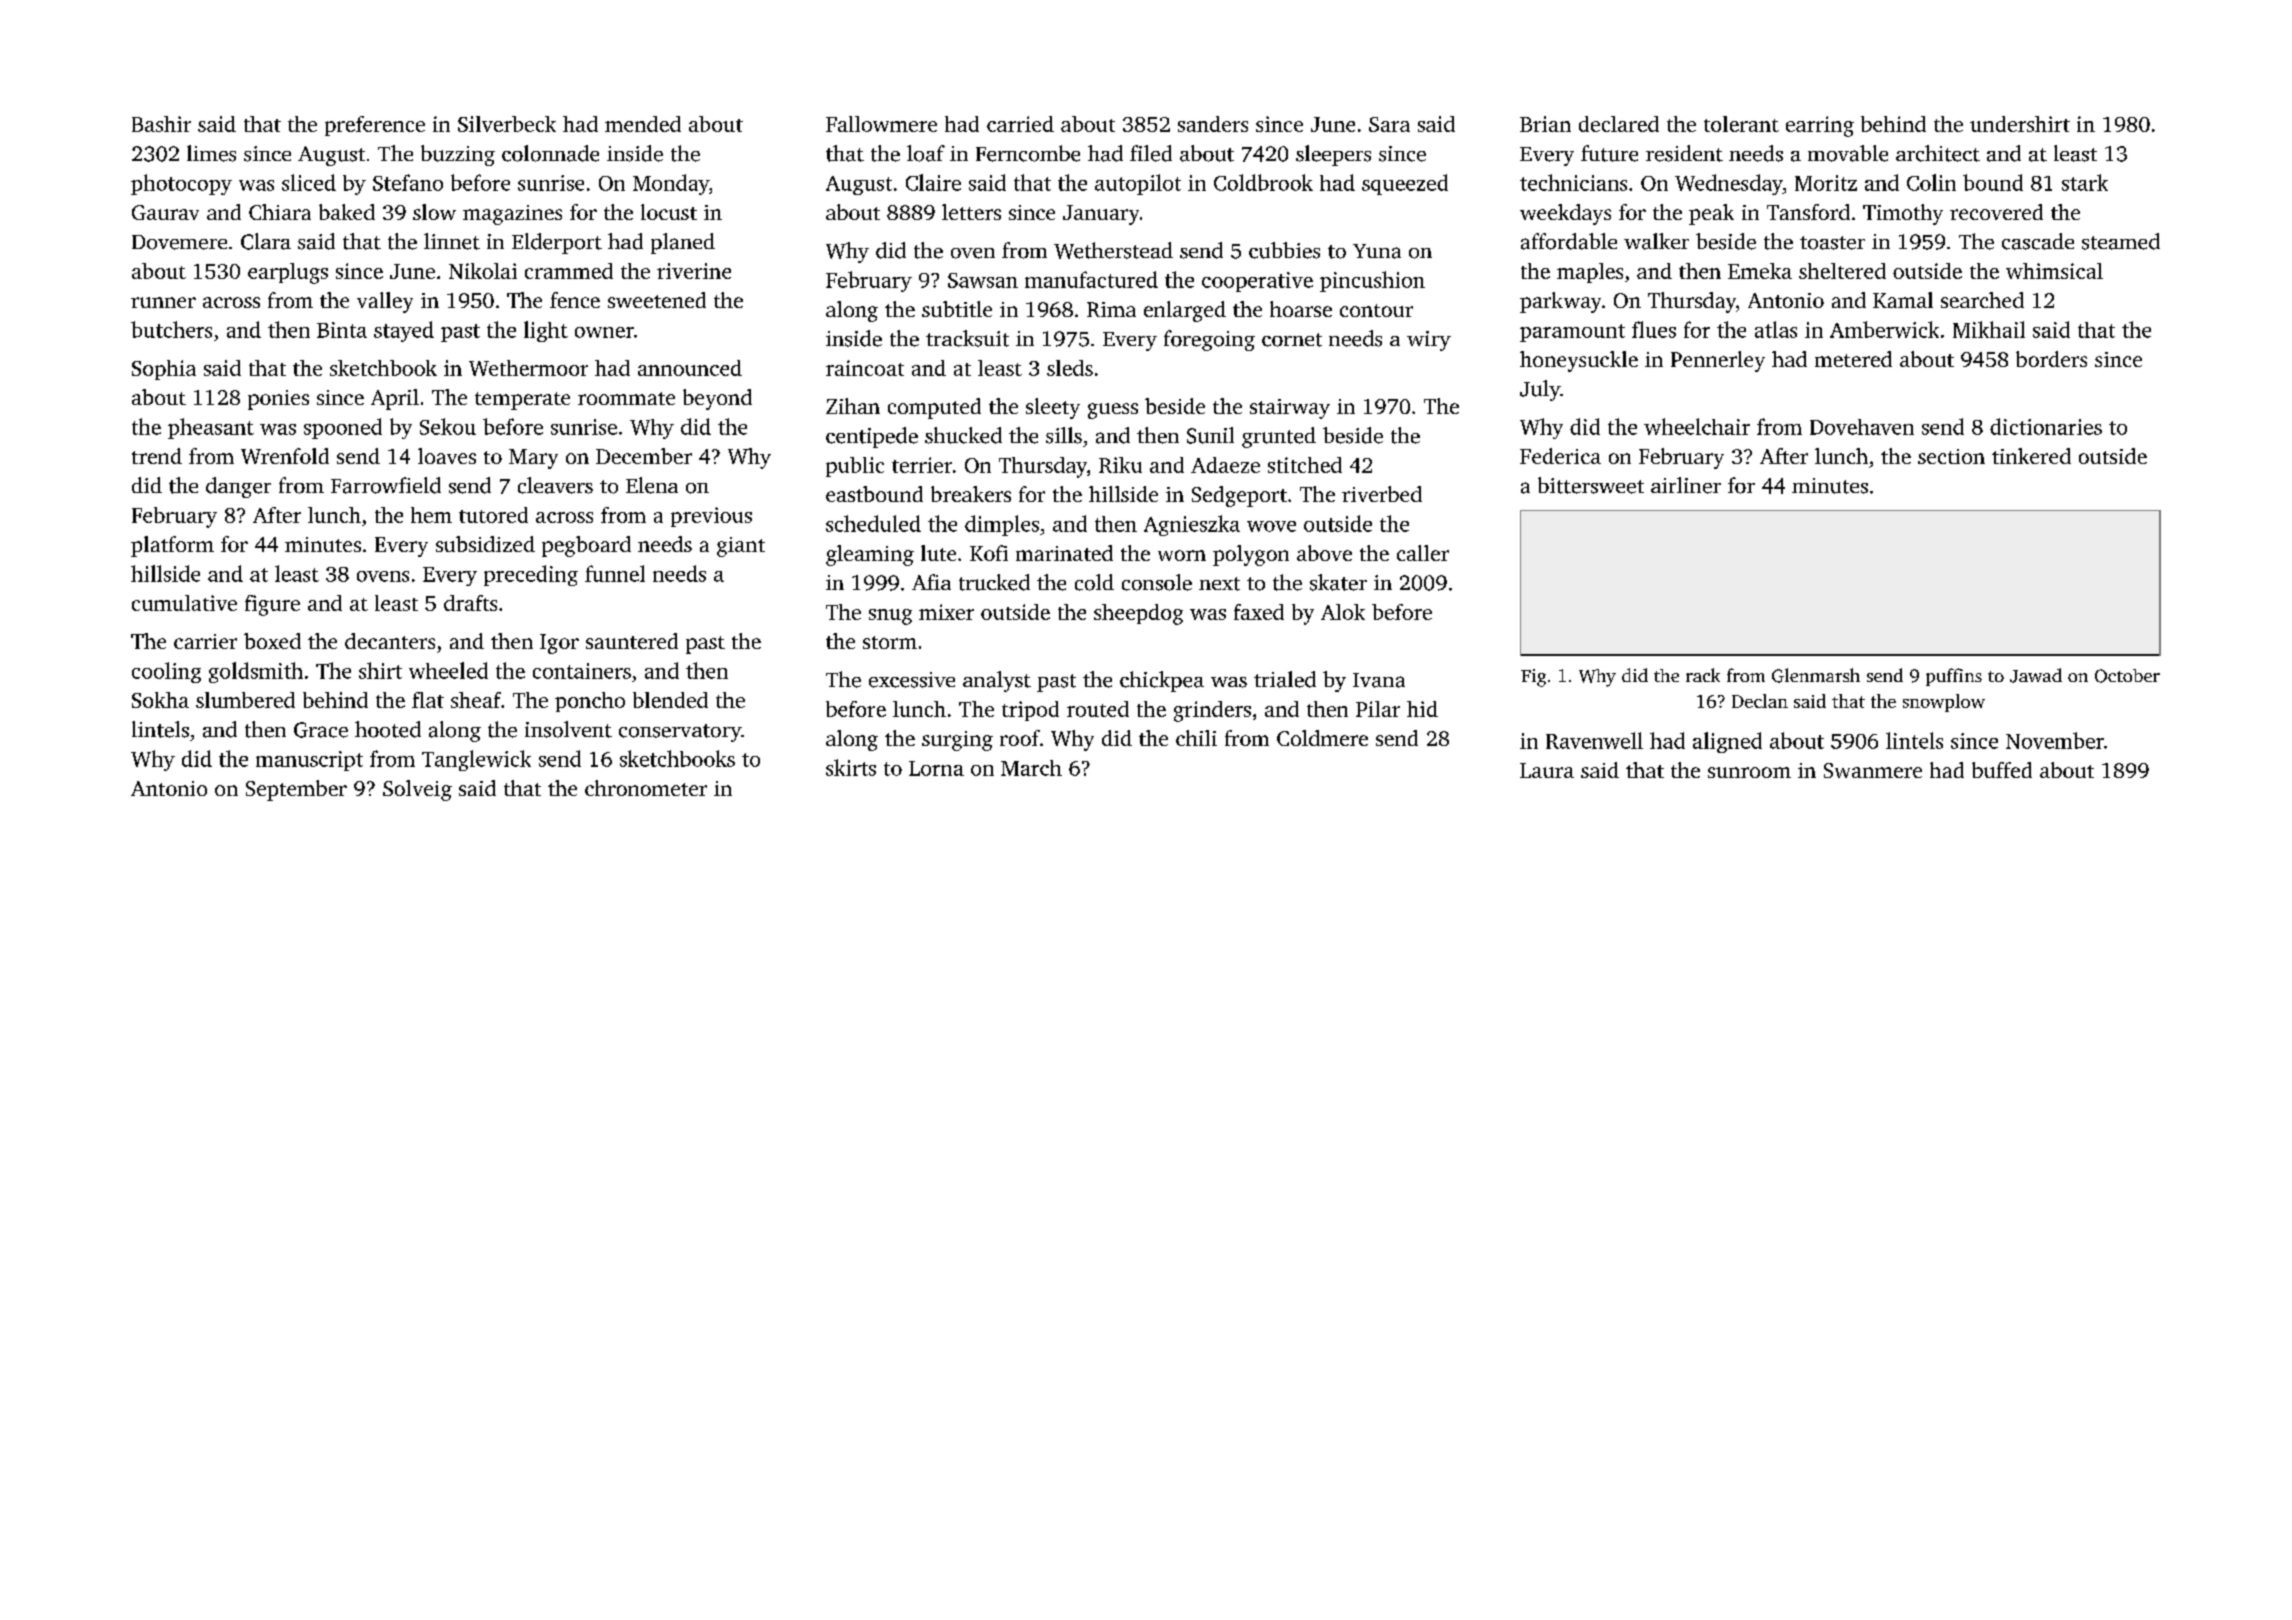 Image resolution: width=2292 pixels, height=1620 pixels. I want to click on riverine, so click(694, 271).
